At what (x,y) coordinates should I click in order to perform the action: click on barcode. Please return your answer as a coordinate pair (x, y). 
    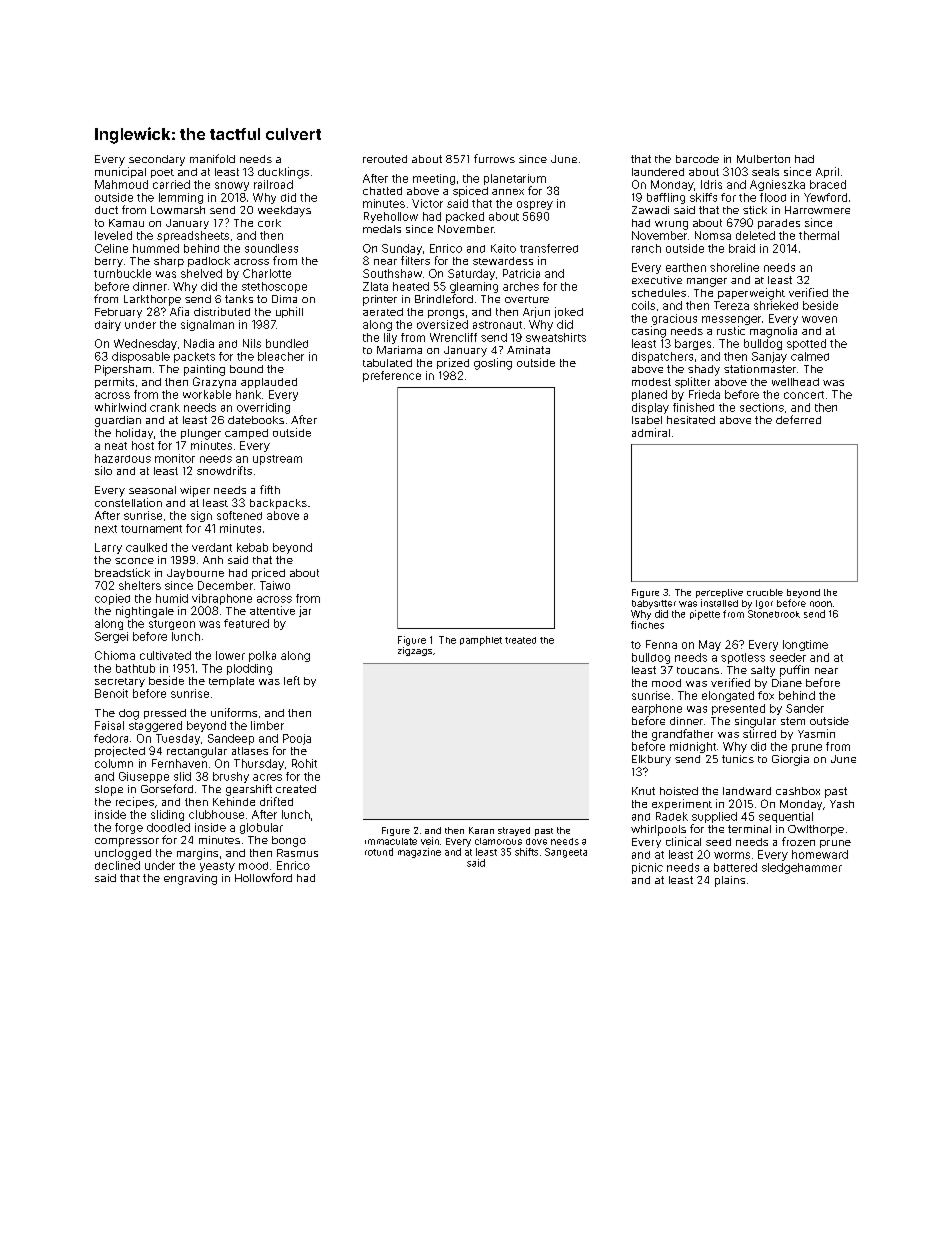
    Looking at the image, I should click on (697, 159).
